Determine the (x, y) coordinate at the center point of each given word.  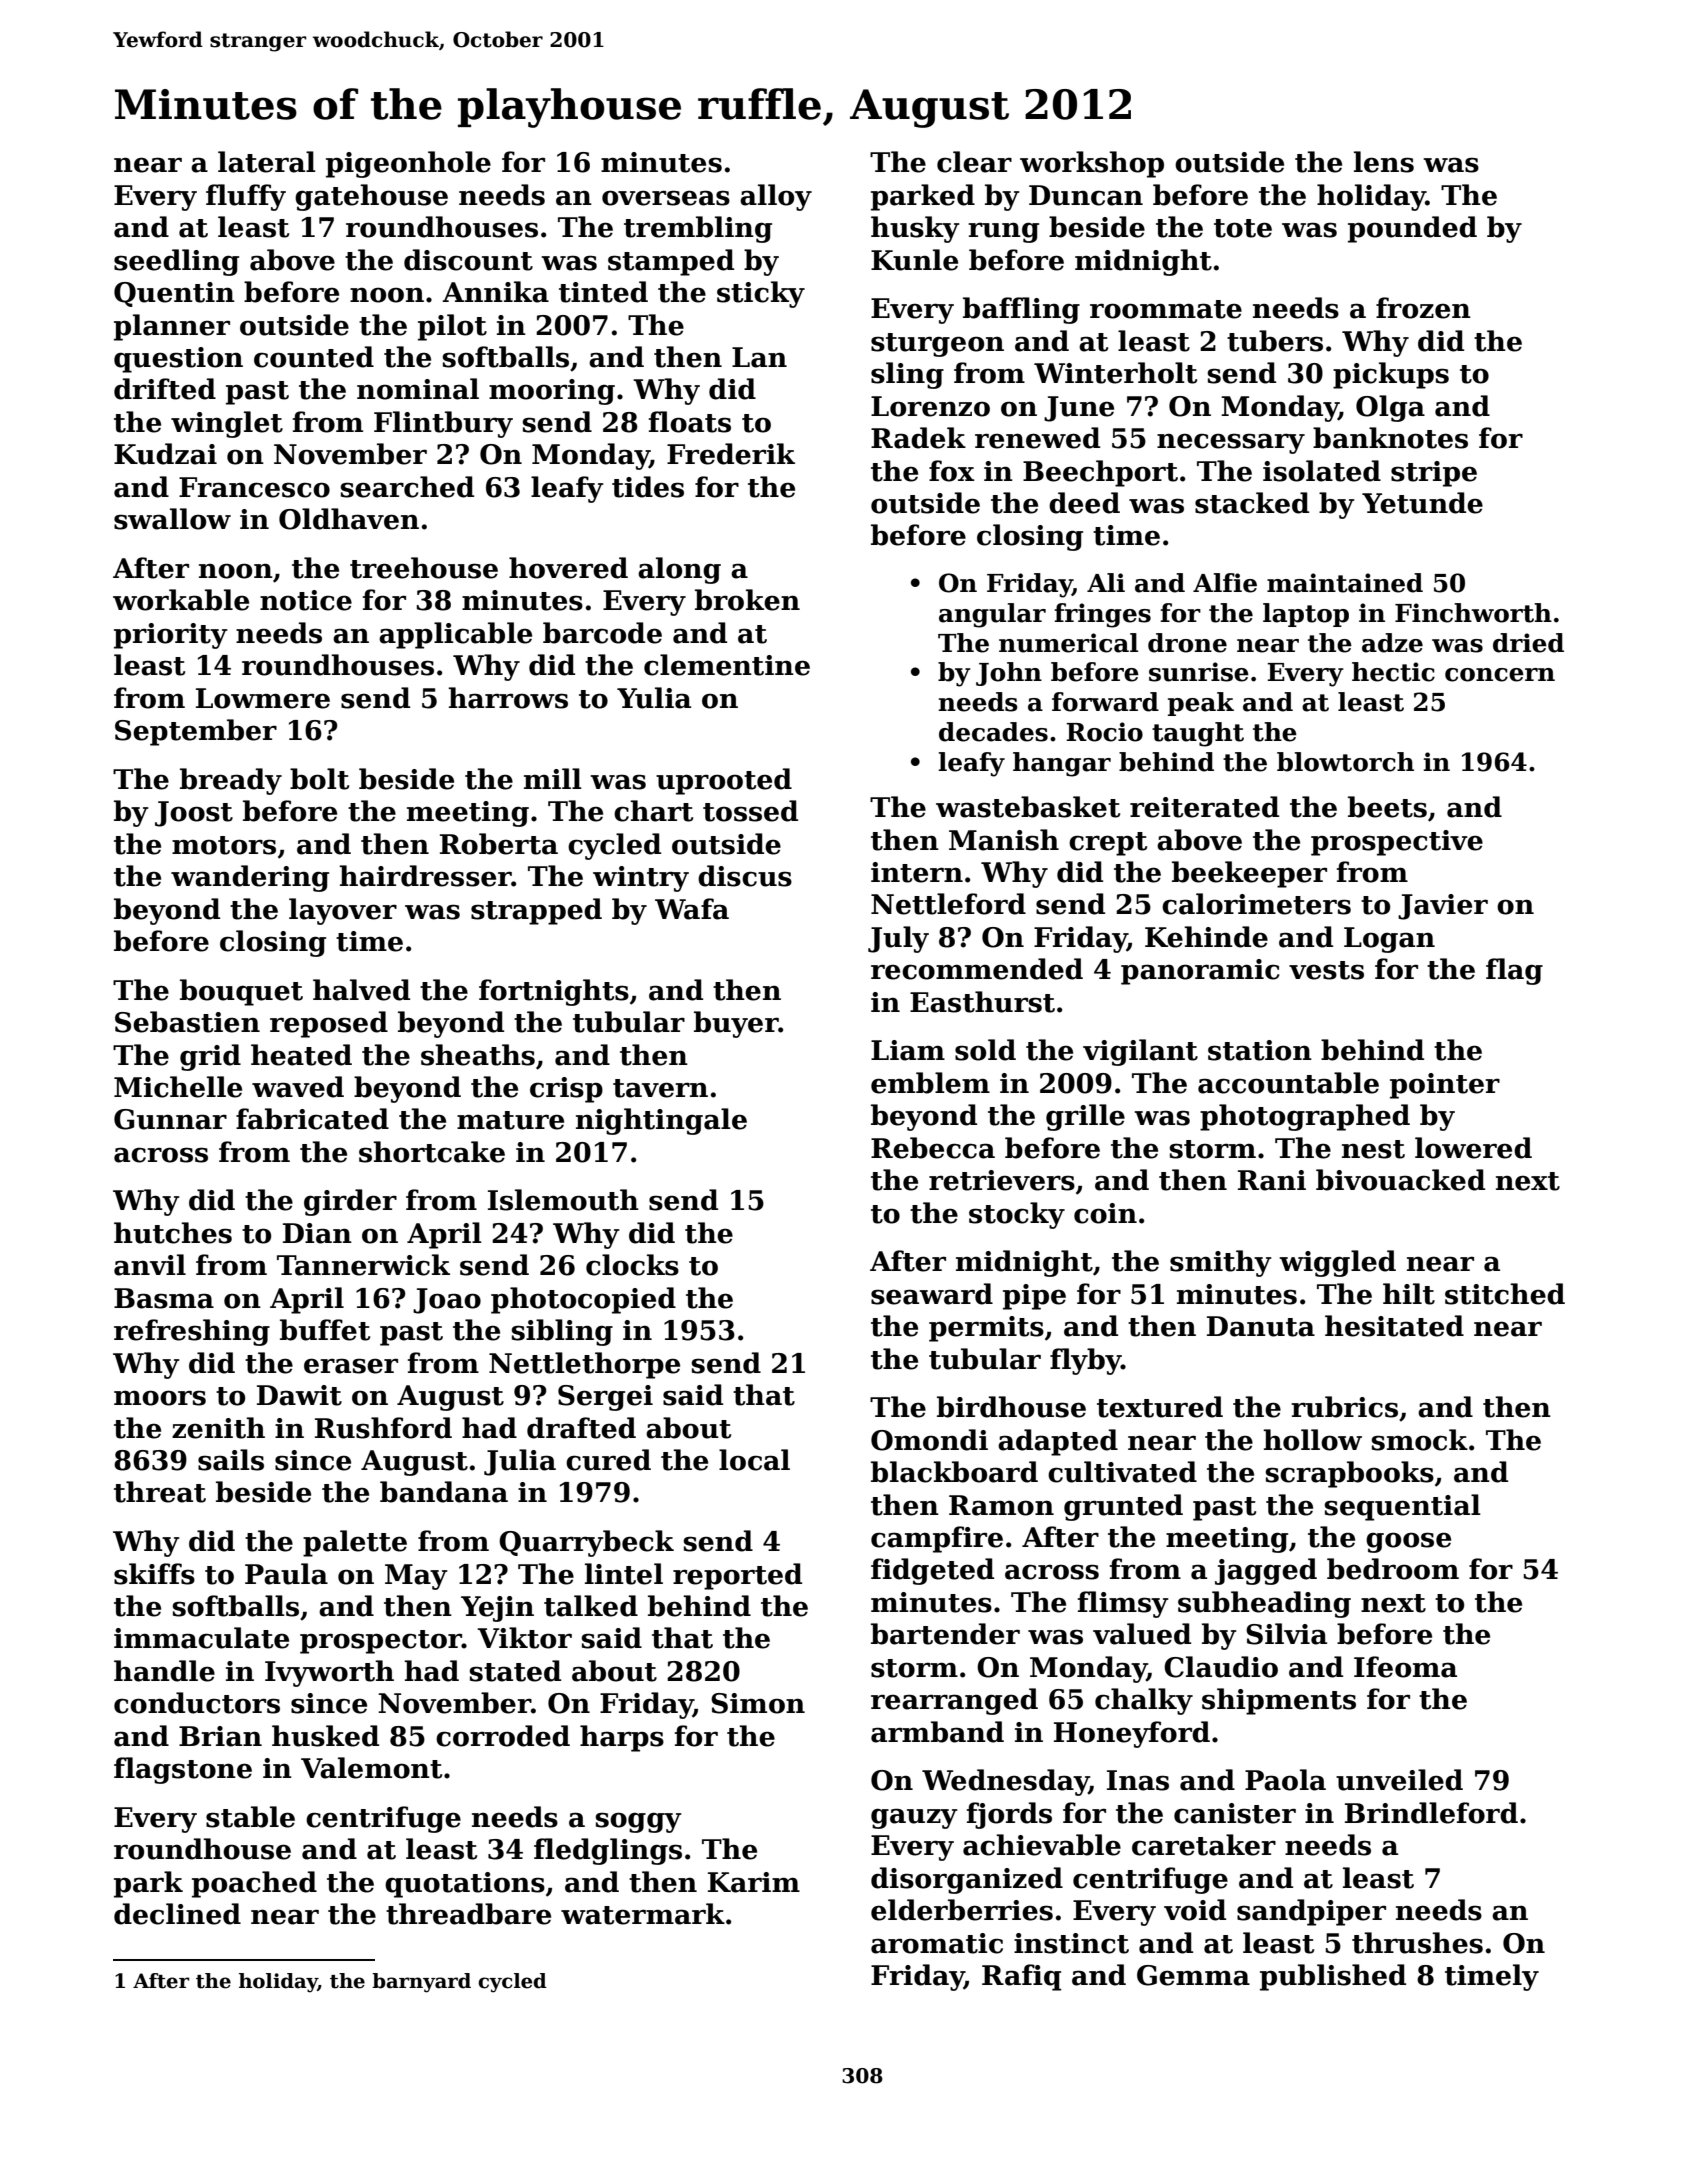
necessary (1231, 443)
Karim (754, 1882)
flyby (1085, 1361)
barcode (602, 633)
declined (177, 1914)
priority (171, 636)
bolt (319, 779)
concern (1500, 675)
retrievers (1002, 1180)
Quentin (174, 294)
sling (907, 375)
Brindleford (1431, 1813)
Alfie (1225, 583)
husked (325, 1736)
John (1009, 674)
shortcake (432, 1152)
